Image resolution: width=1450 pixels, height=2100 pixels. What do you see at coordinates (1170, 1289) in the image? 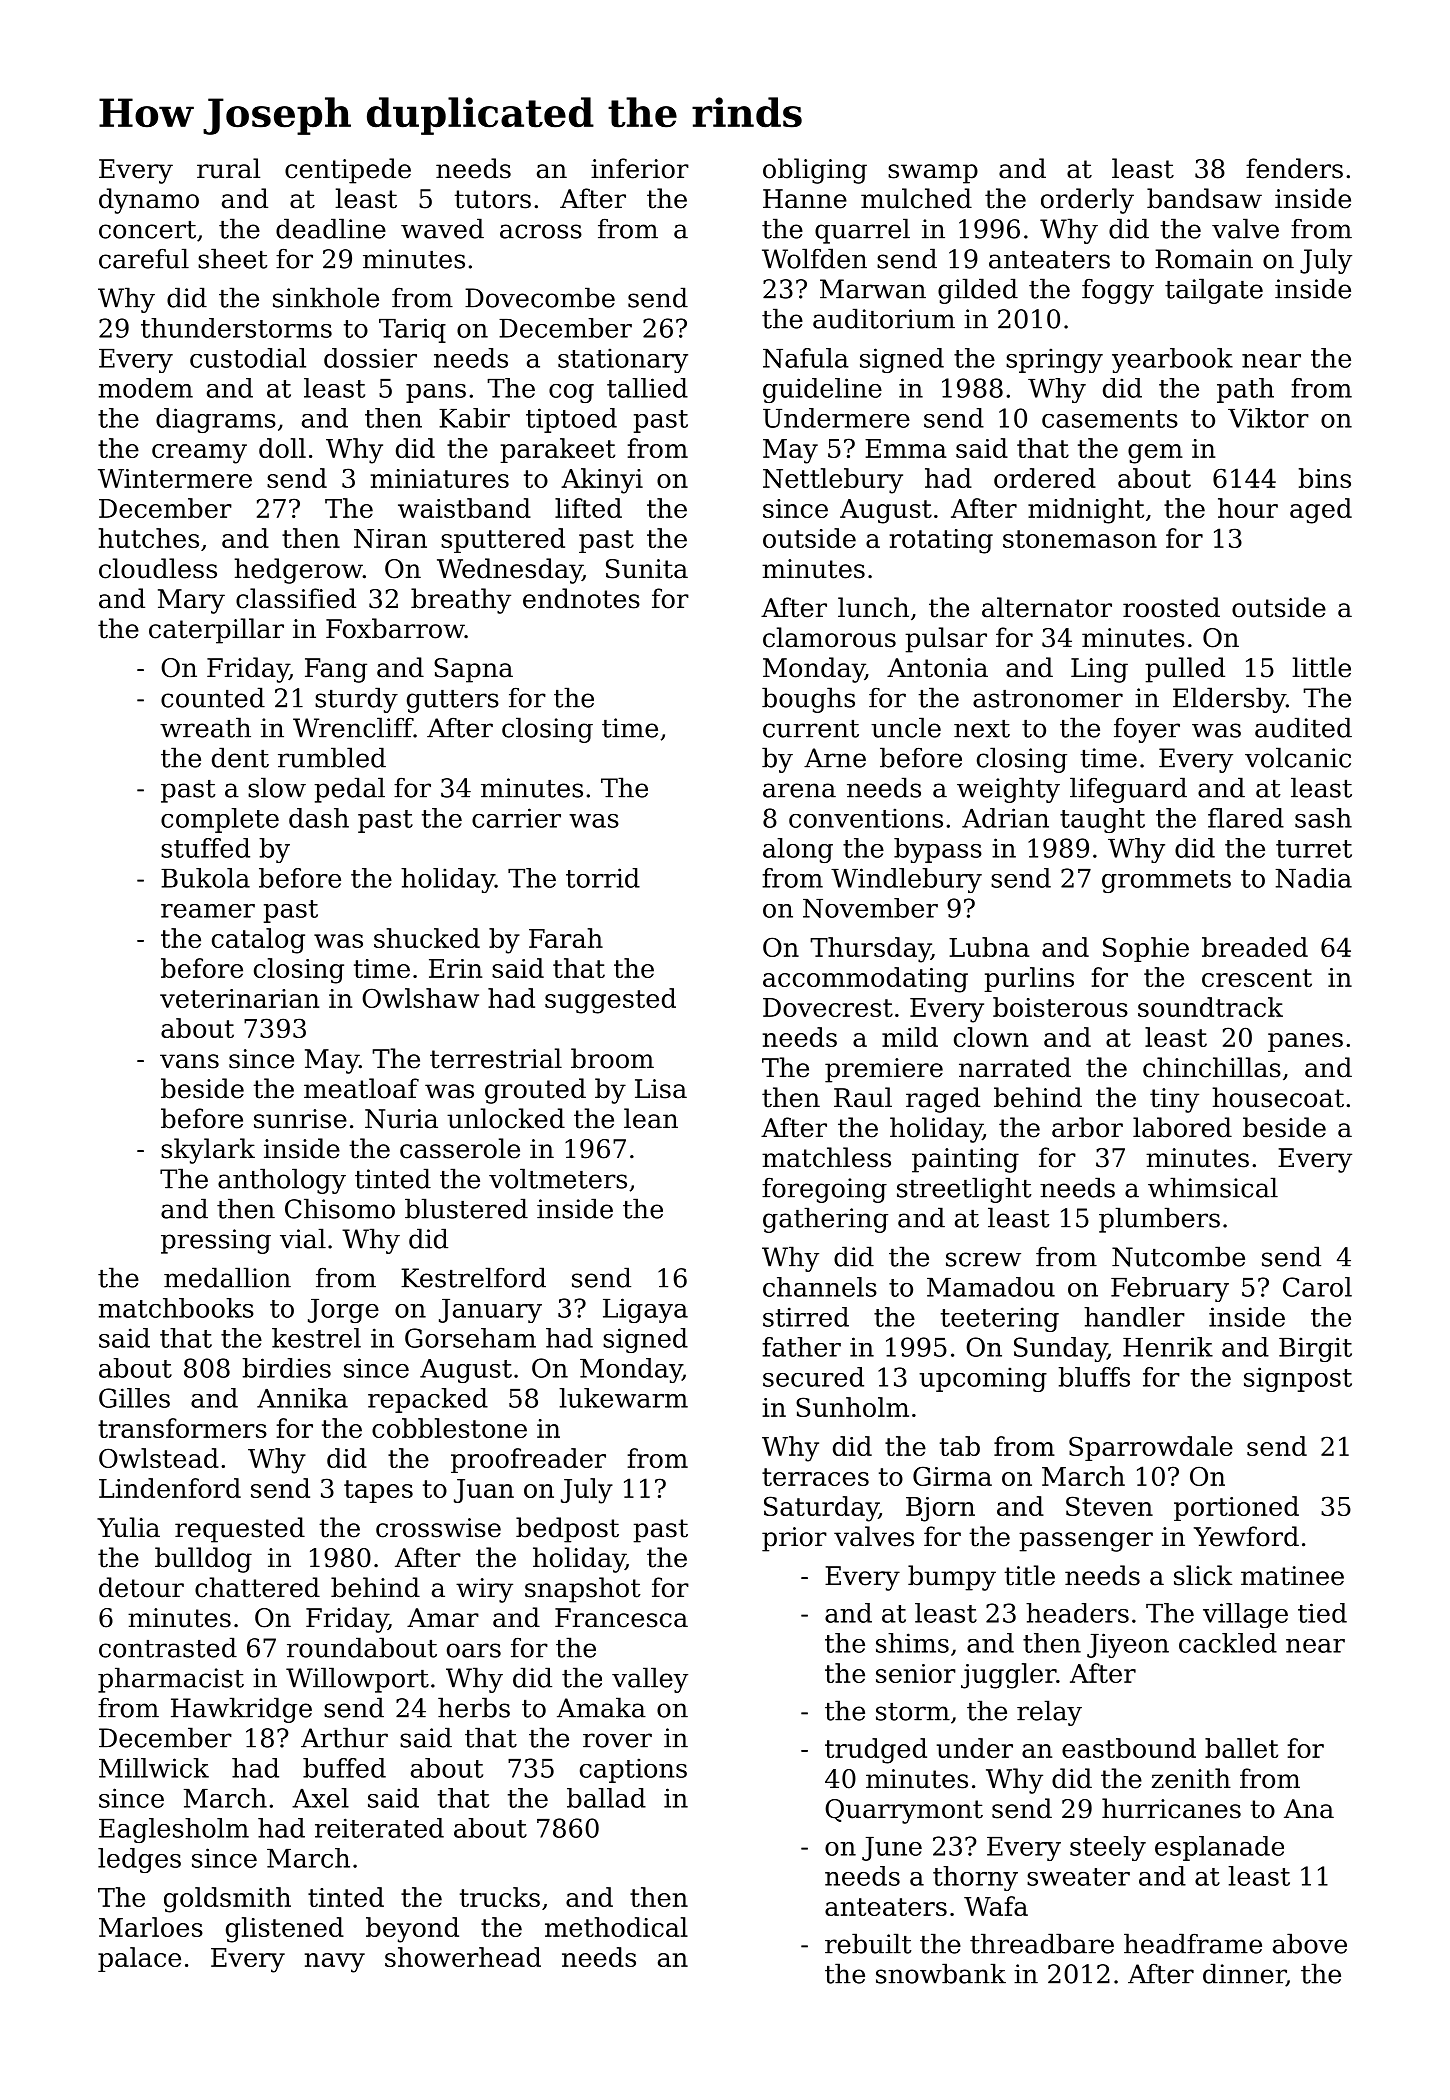
I see `February` at bounding box center [1170, 1289].
